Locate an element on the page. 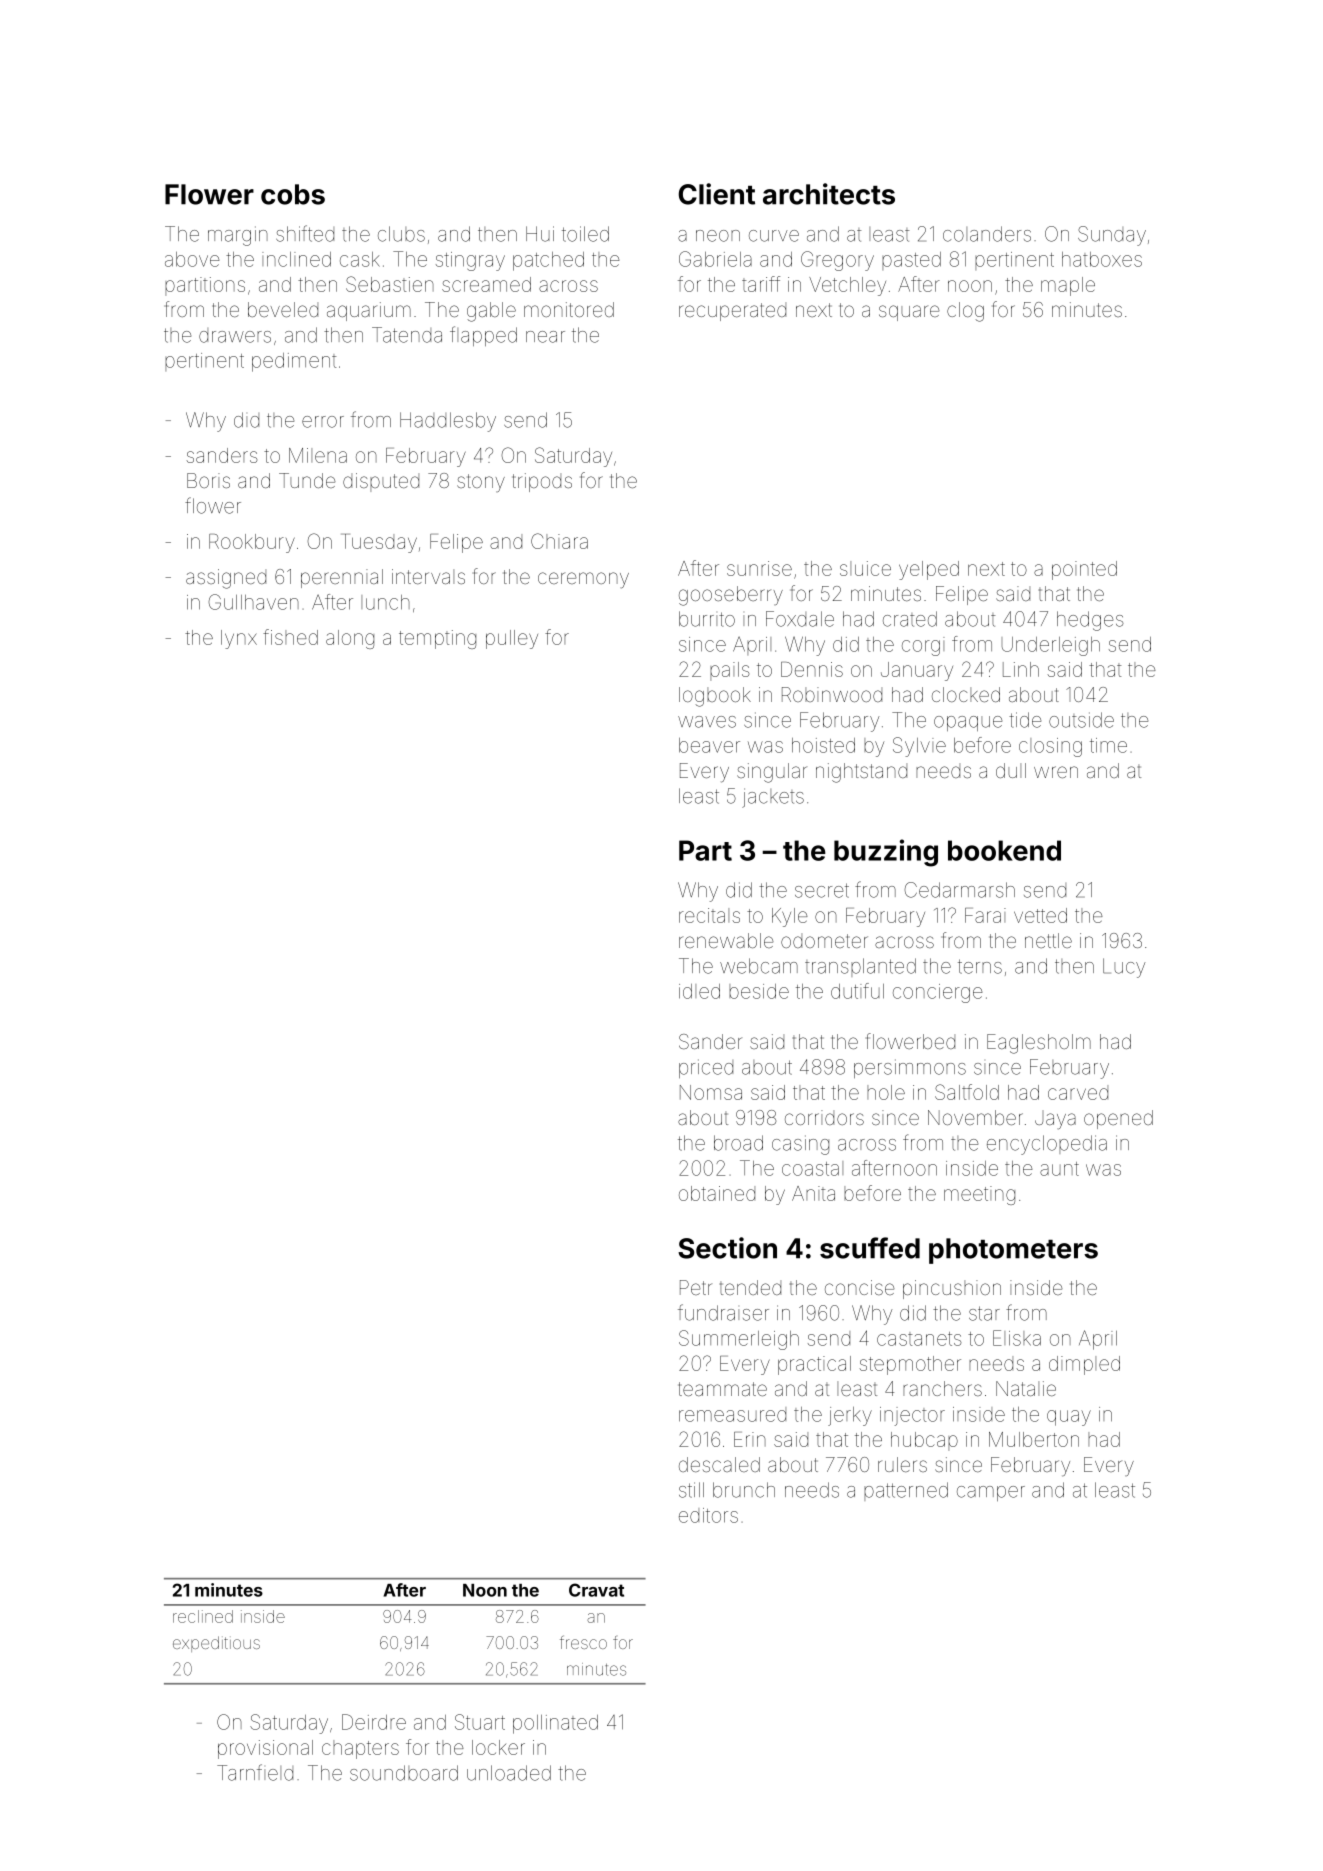 The image size is (1323, 1871). clubs is located at coordinates (401, 234).
